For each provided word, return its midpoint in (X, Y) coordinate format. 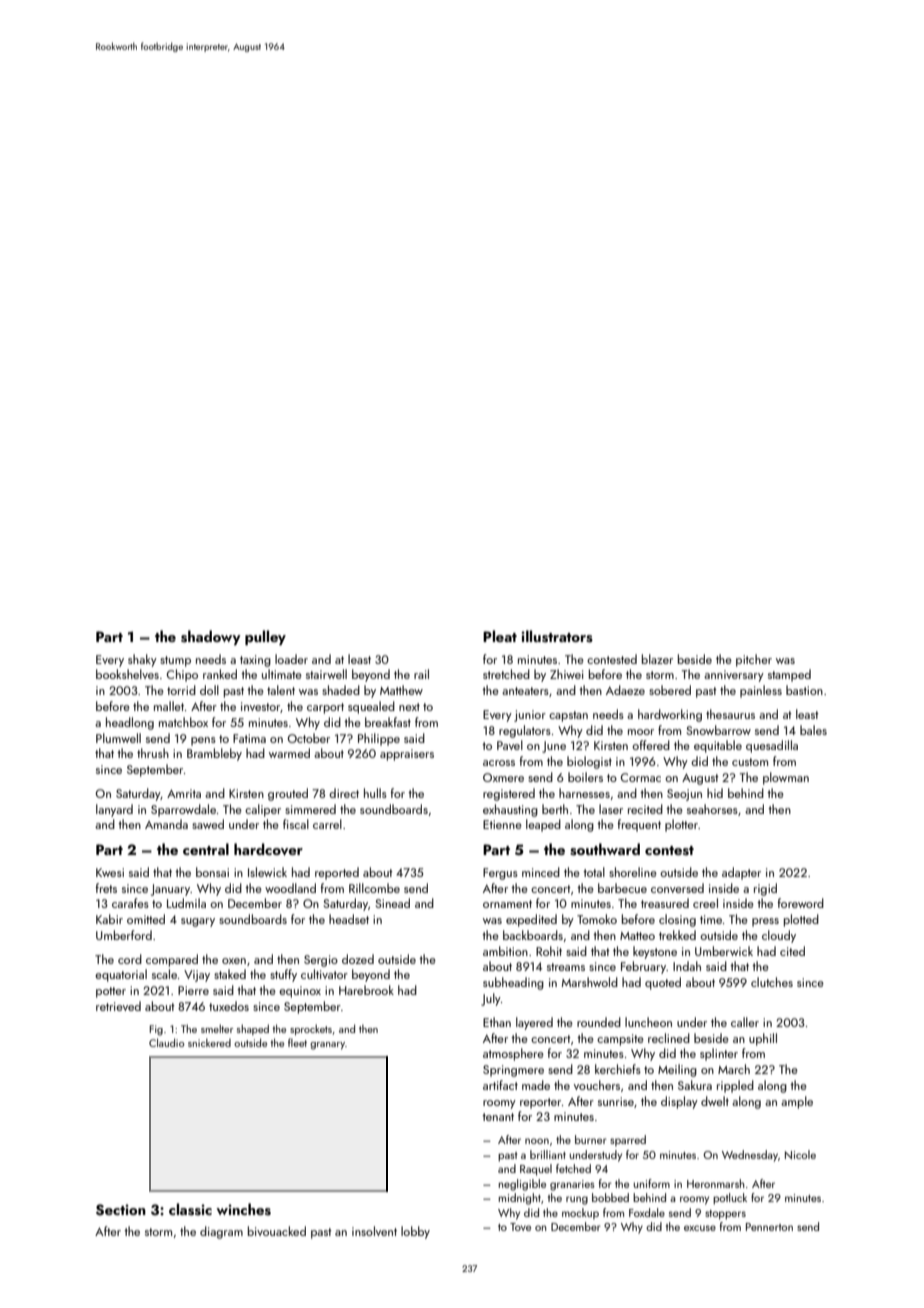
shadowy (211, 637)
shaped (253, 1029)
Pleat (500, 636)
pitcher (754, 660)
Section (121, 1210)
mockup (580, 1213)
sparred (628, 1140)
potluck (730, 1199)
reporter (540, 1103)
